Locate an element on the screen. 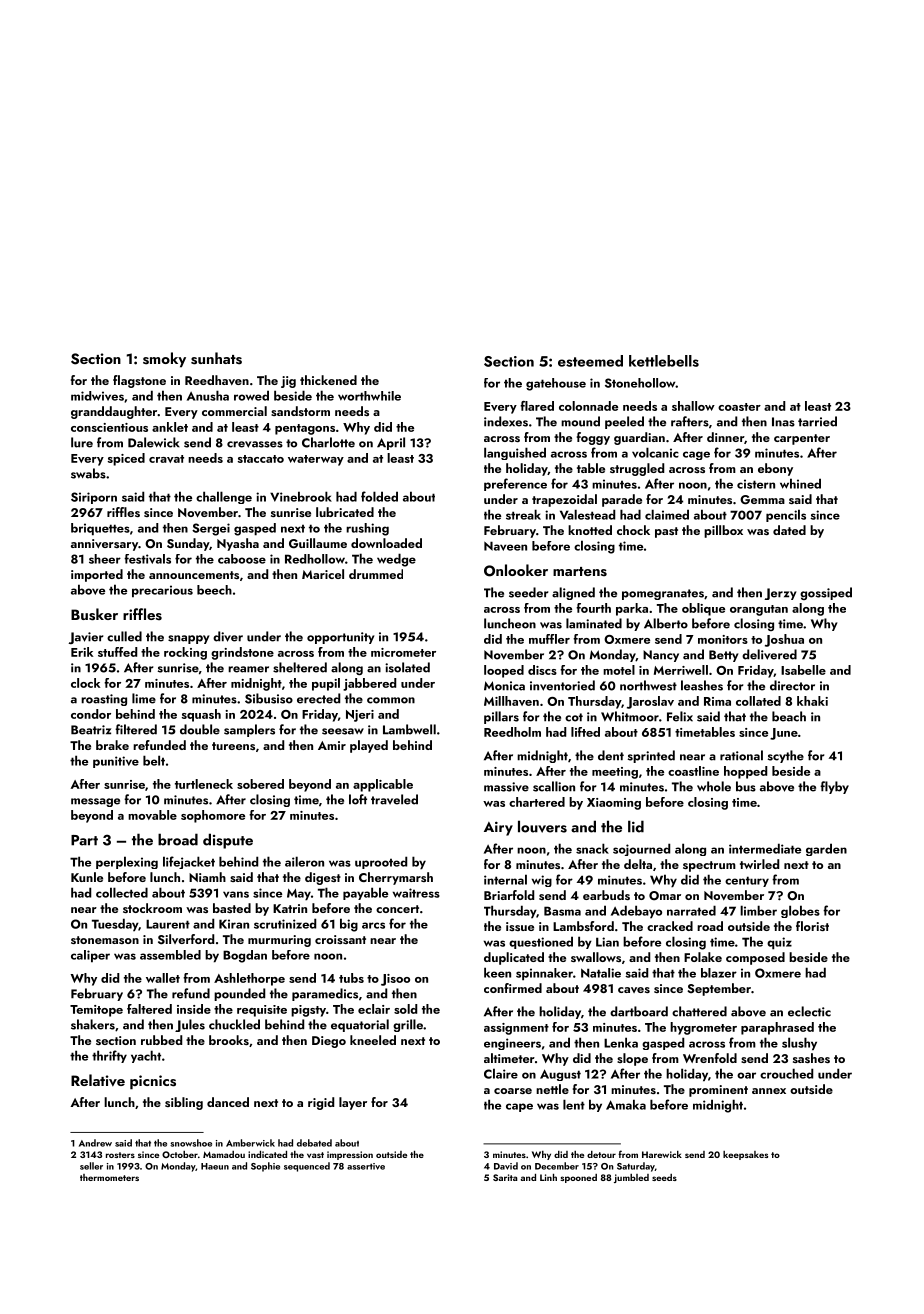 Image resolution: width=924 pixels, height=1314 pixels. confirmed is located at coordinates (513, 988).
